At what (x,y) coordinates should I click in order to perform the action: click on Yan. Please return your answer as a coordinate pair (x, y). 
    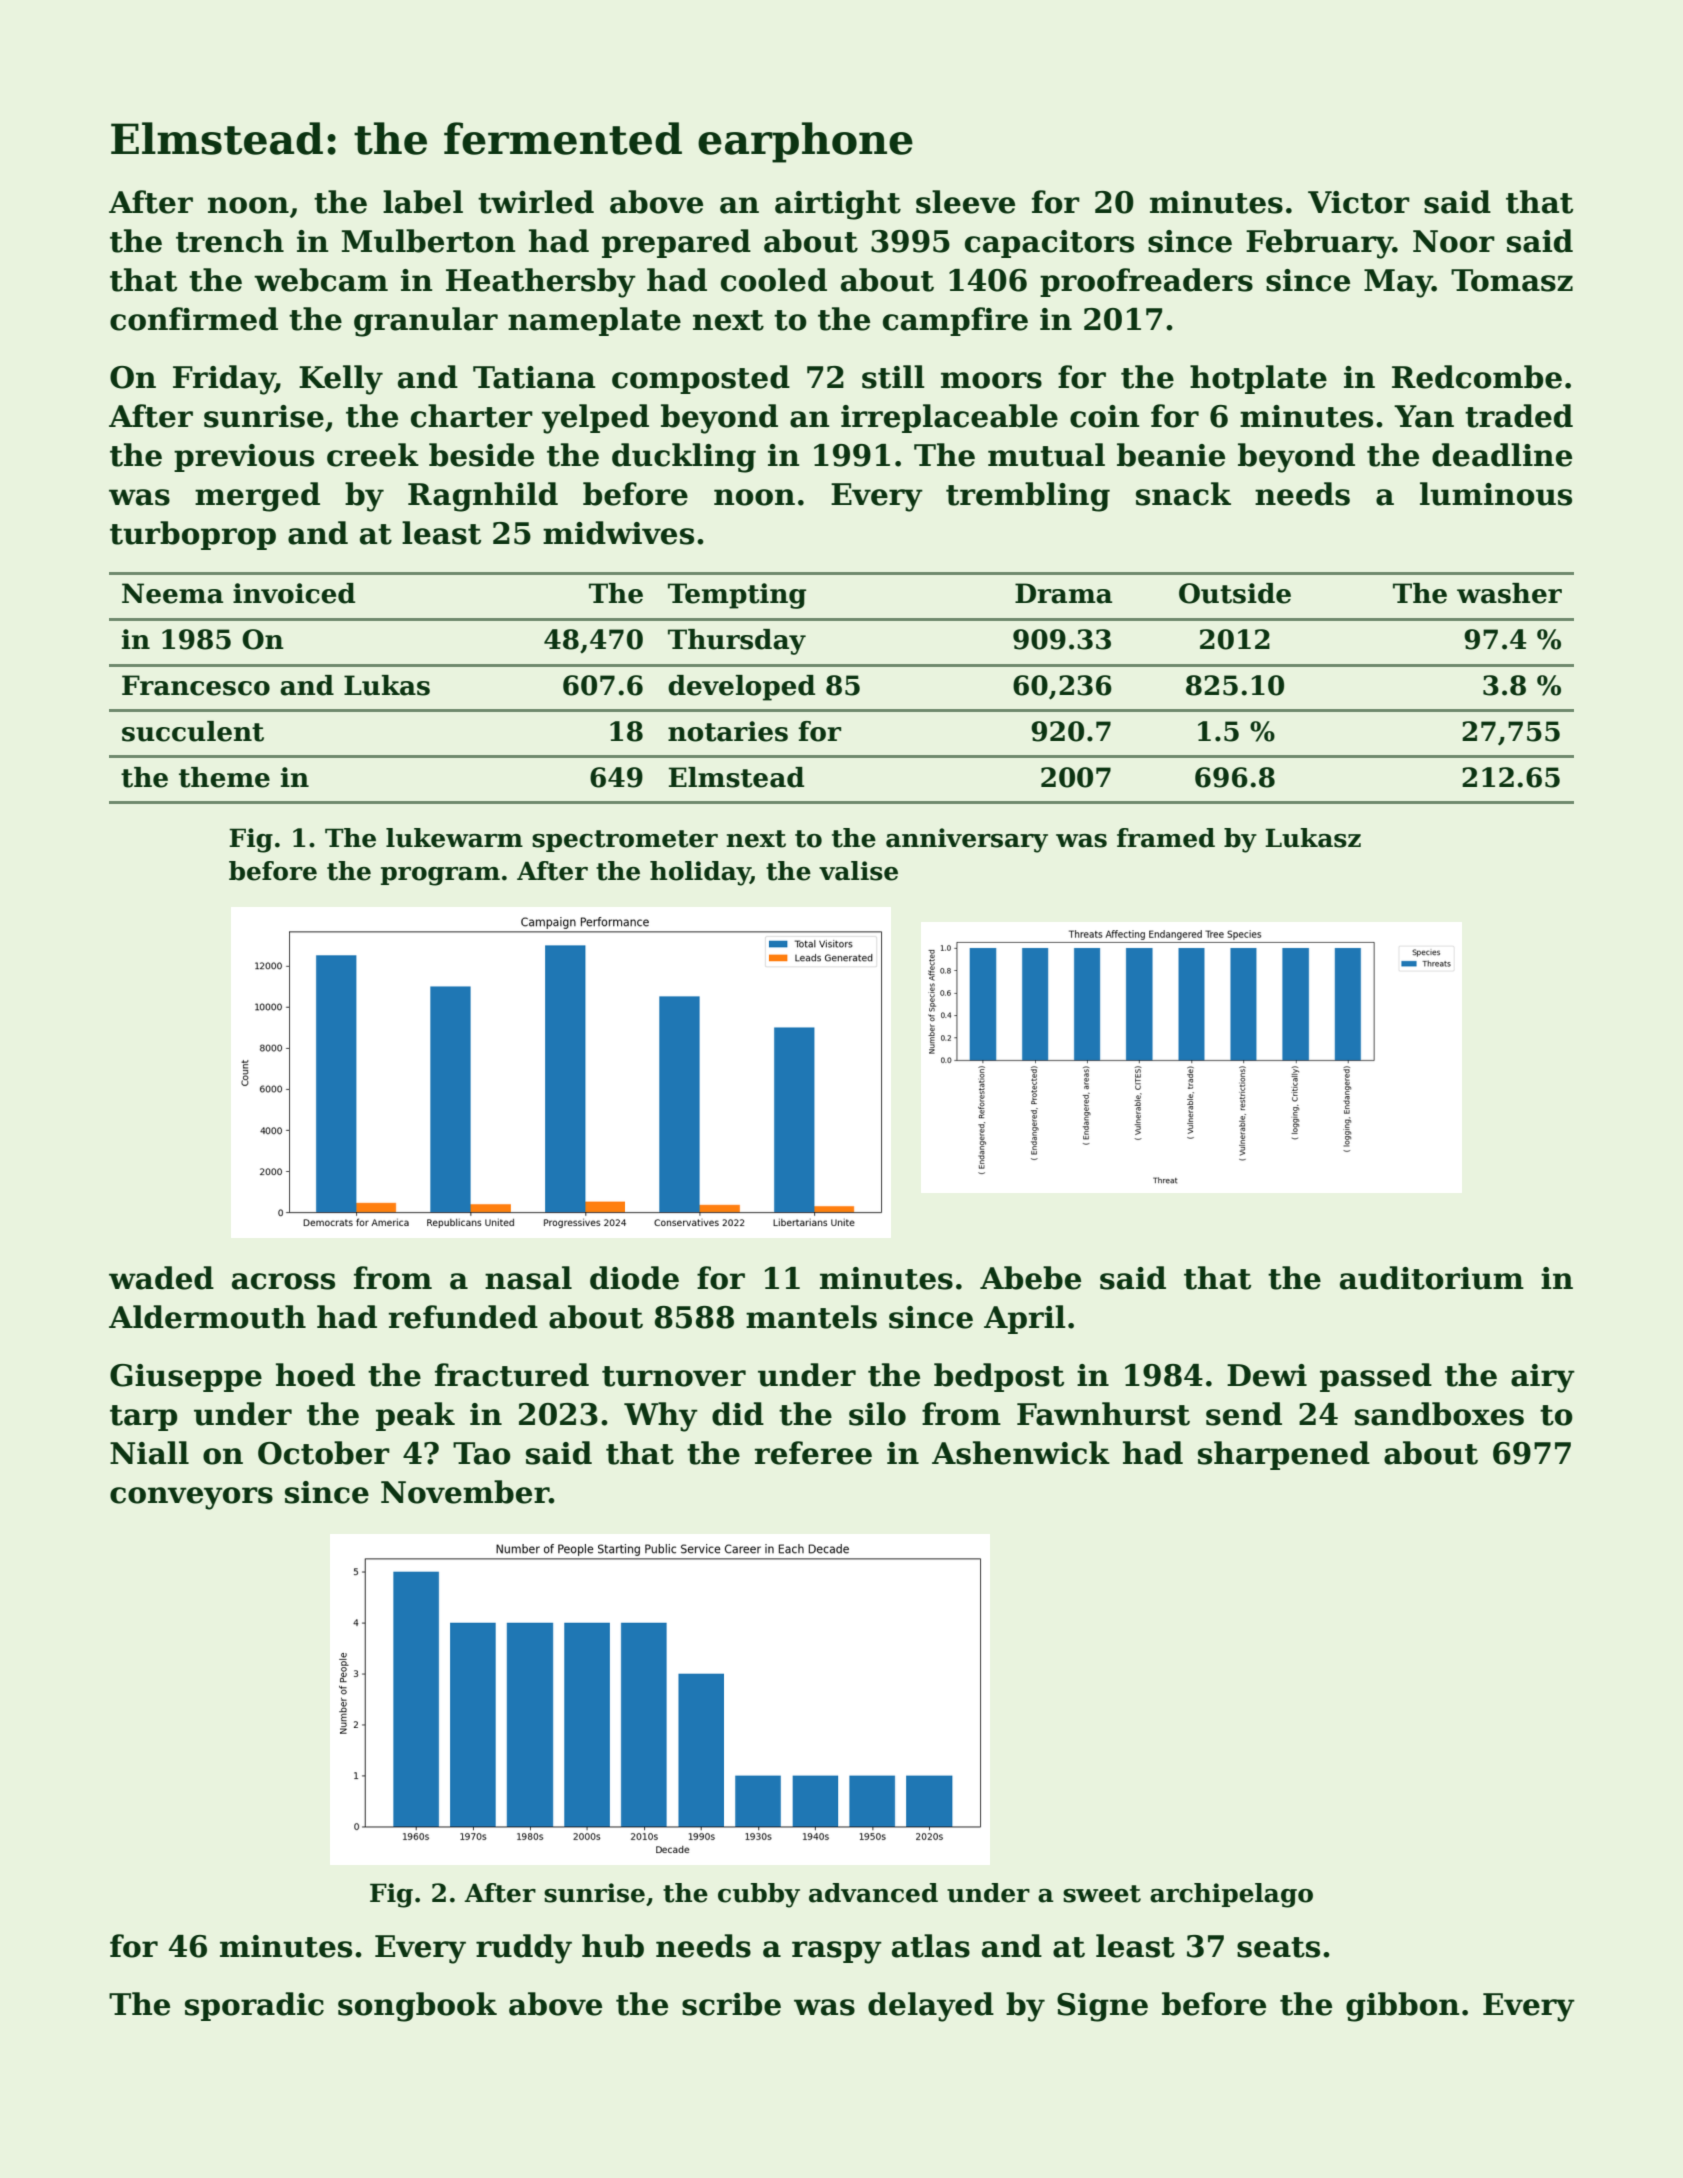
    Looking at the image, I should click on (1424, 416).
